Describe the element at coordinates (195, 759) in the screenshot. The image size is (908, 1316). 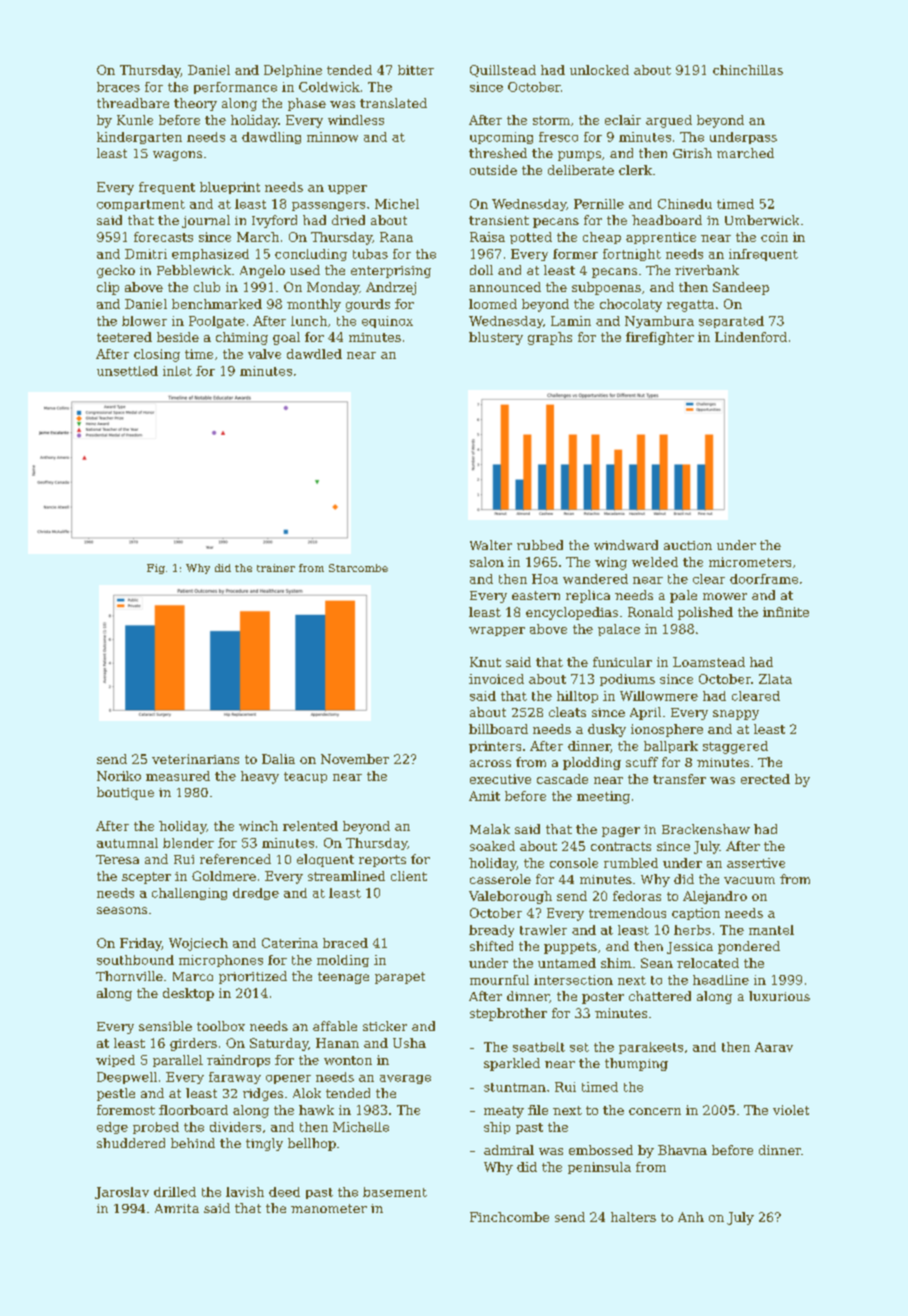
I see `veterinarians` at that location.
